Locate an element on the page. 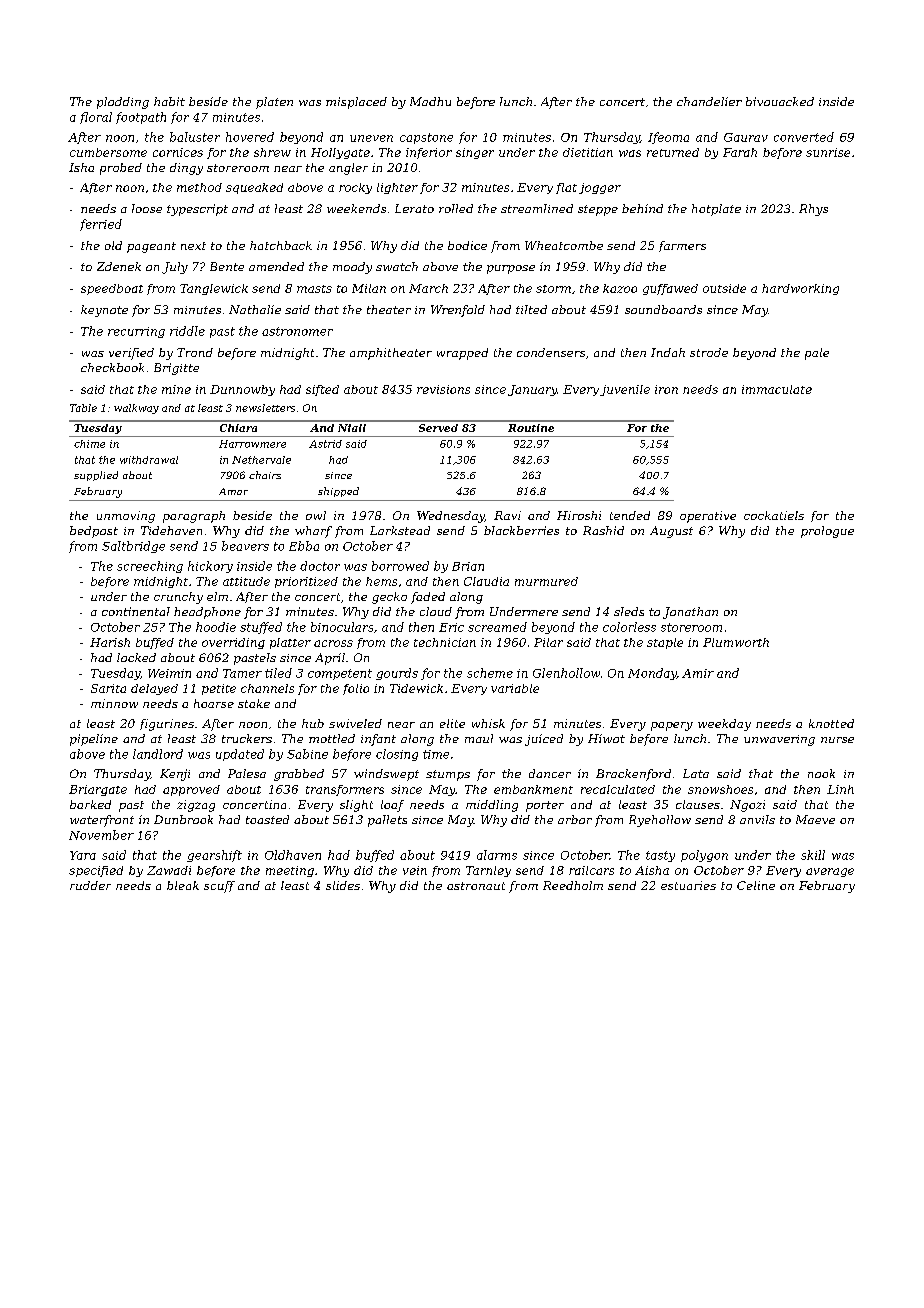 This page has width=924, height=1308. ferried is located at coordinates (101, 225).
